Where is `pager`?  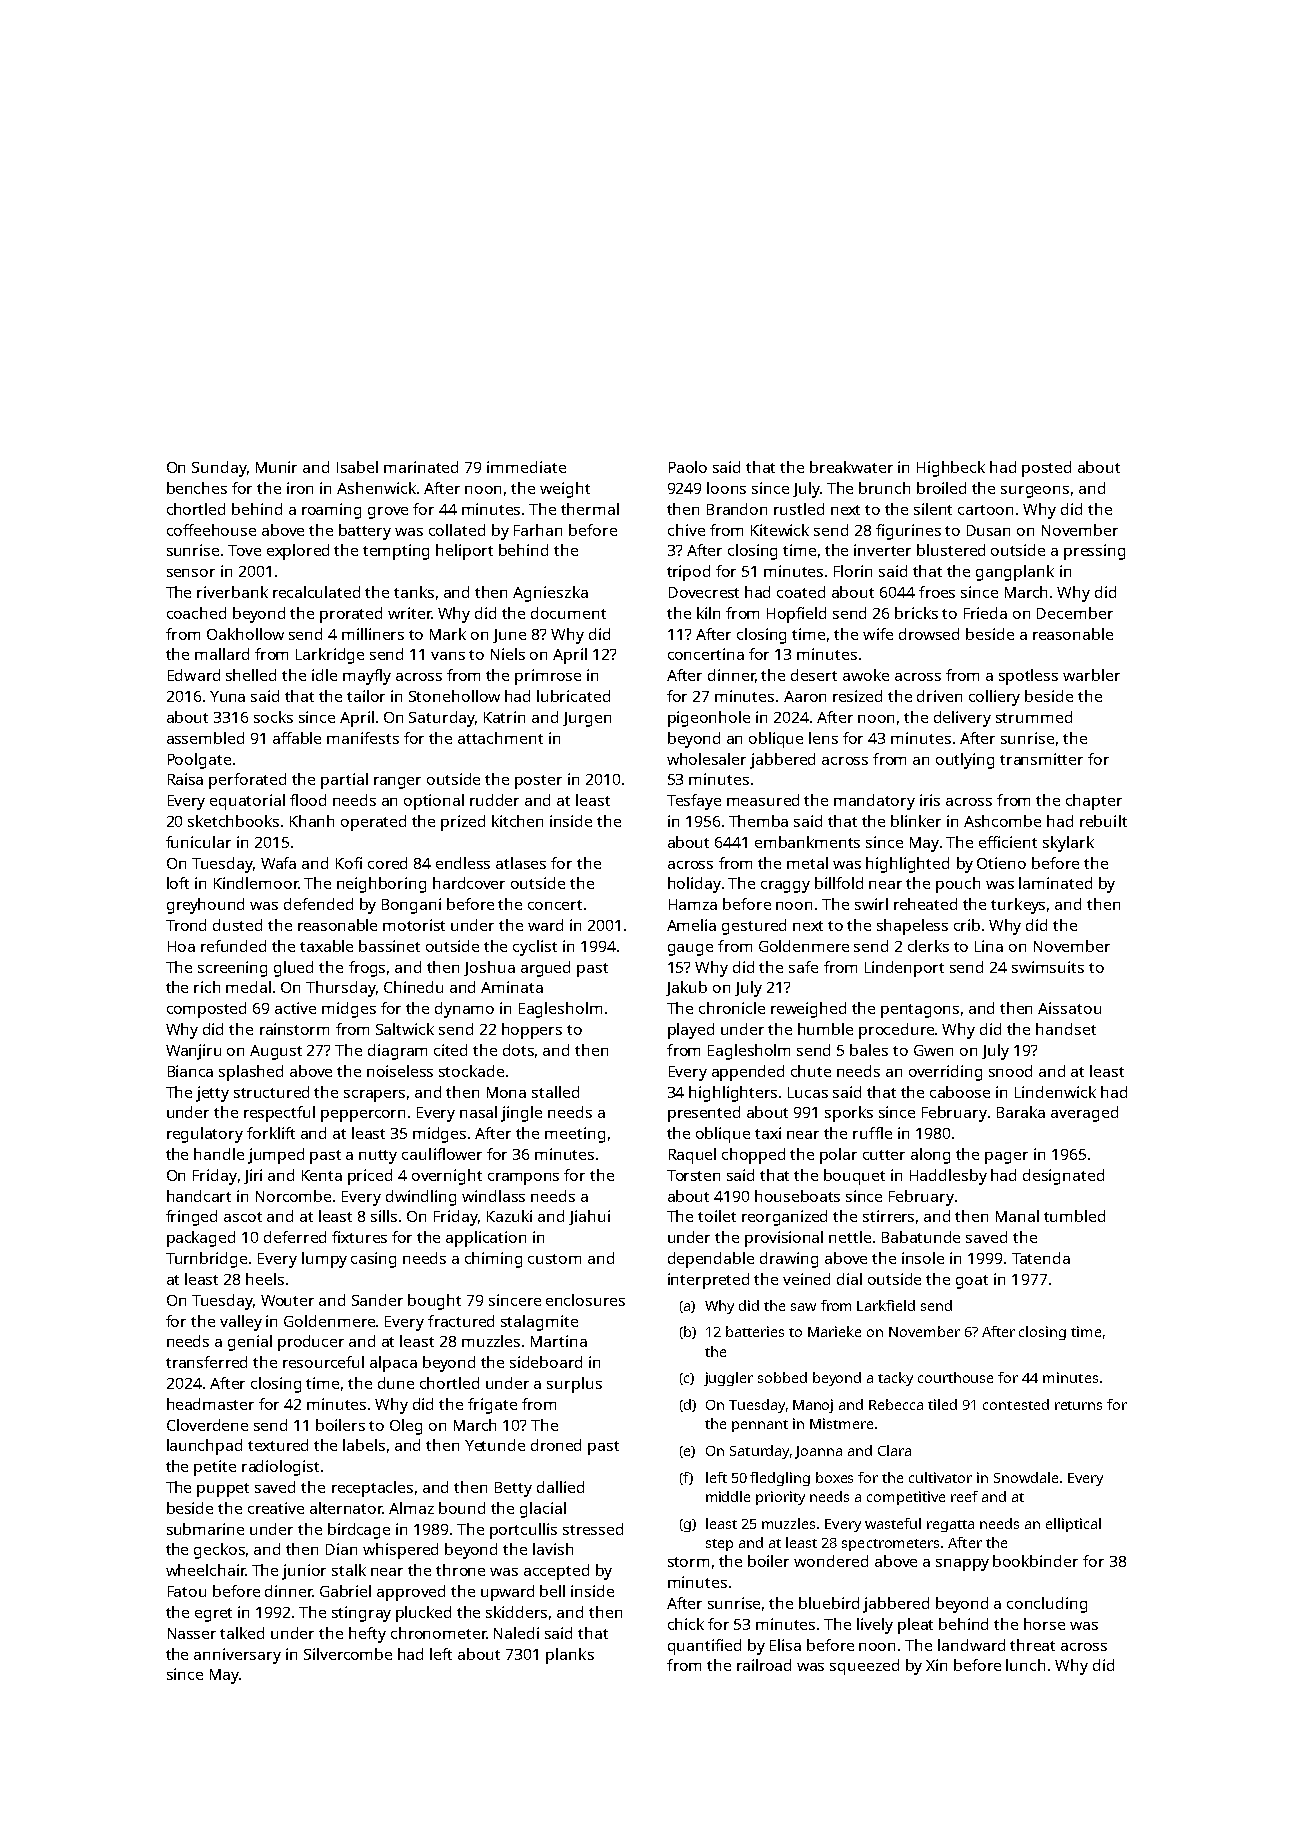
pager is located at coordinates (1006, 1158).
